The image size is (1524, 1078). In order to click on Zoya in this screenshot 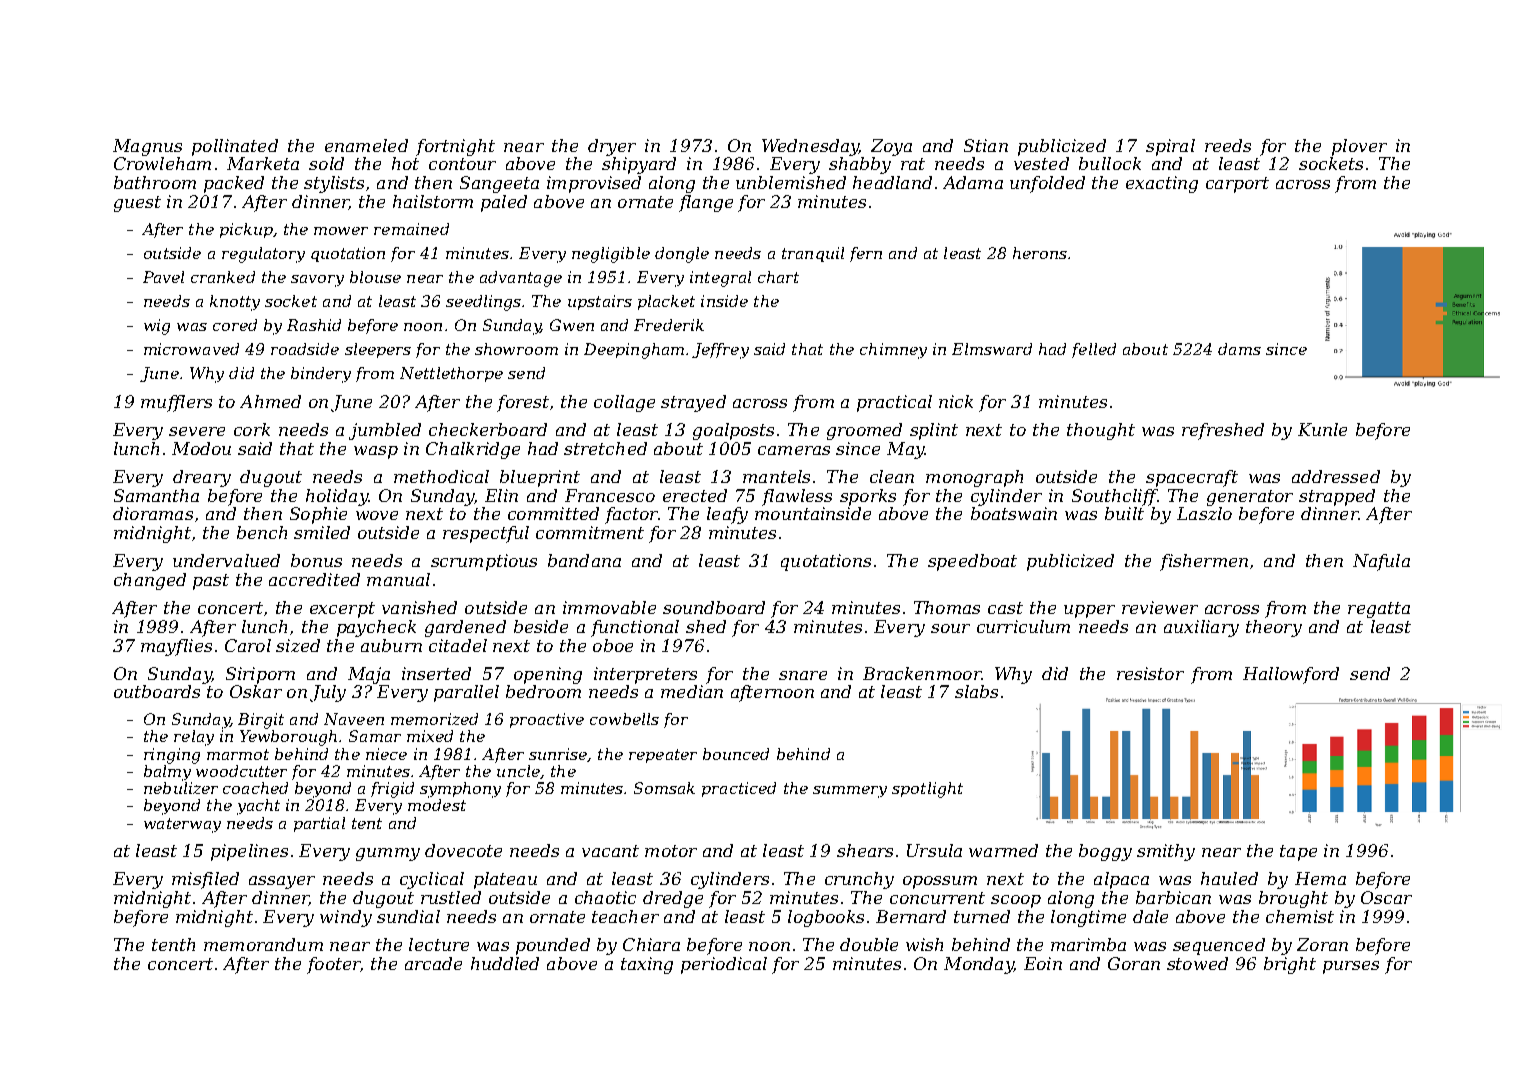, I will do `click(891, 147)`.
